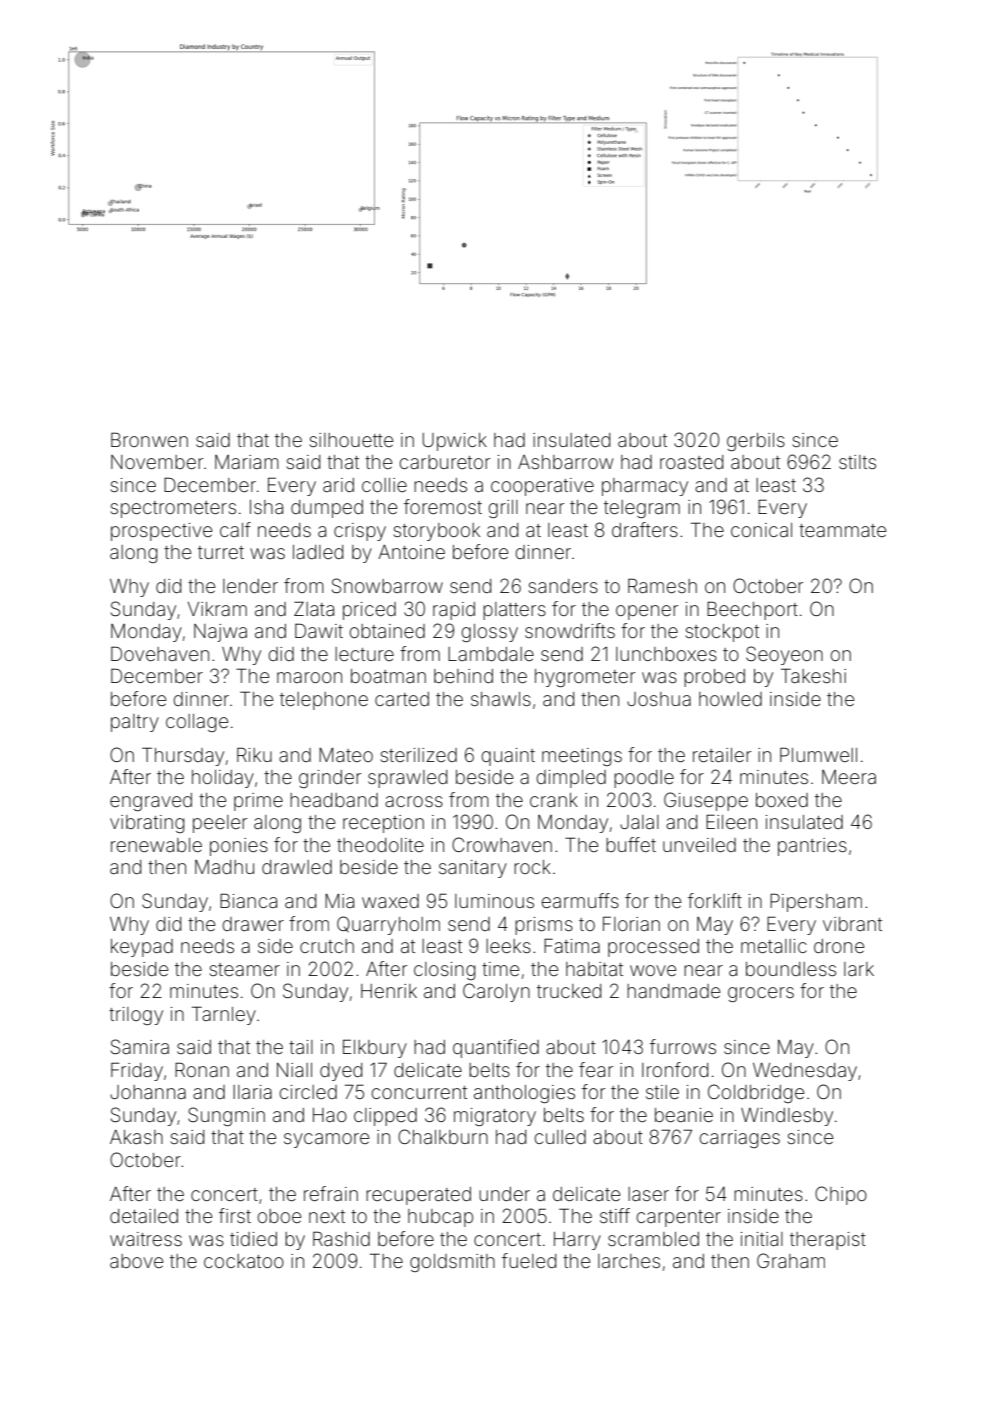  What do you see at coordinates (842, 530) in the image?
I see `teammate` at bounding box center [842, 530].
